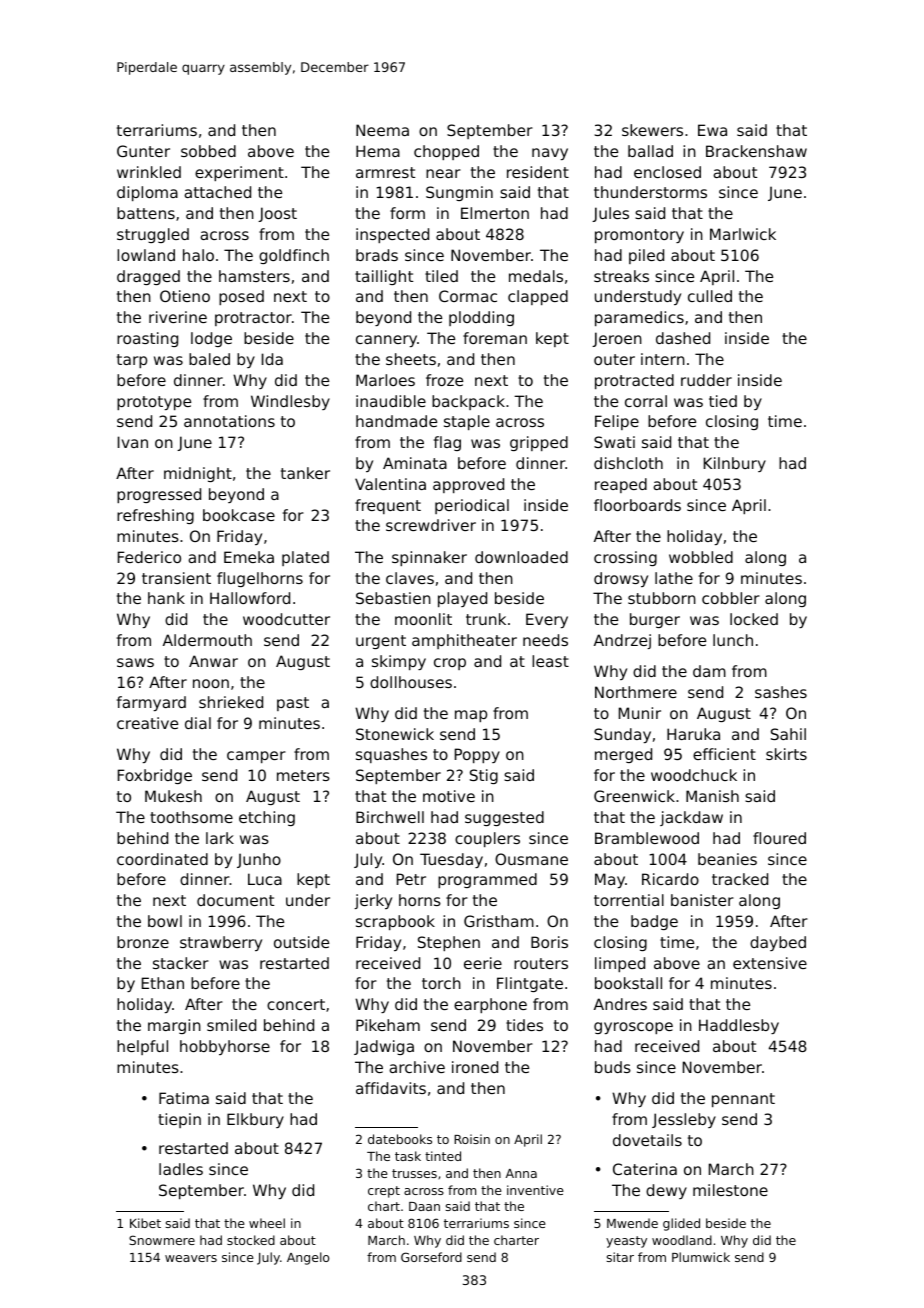 This screenshot has height=1308, width=924. What do you see at coordinates (382, 130) in the screenshot?
I see `Neema` at bounding box center [382, 130].
